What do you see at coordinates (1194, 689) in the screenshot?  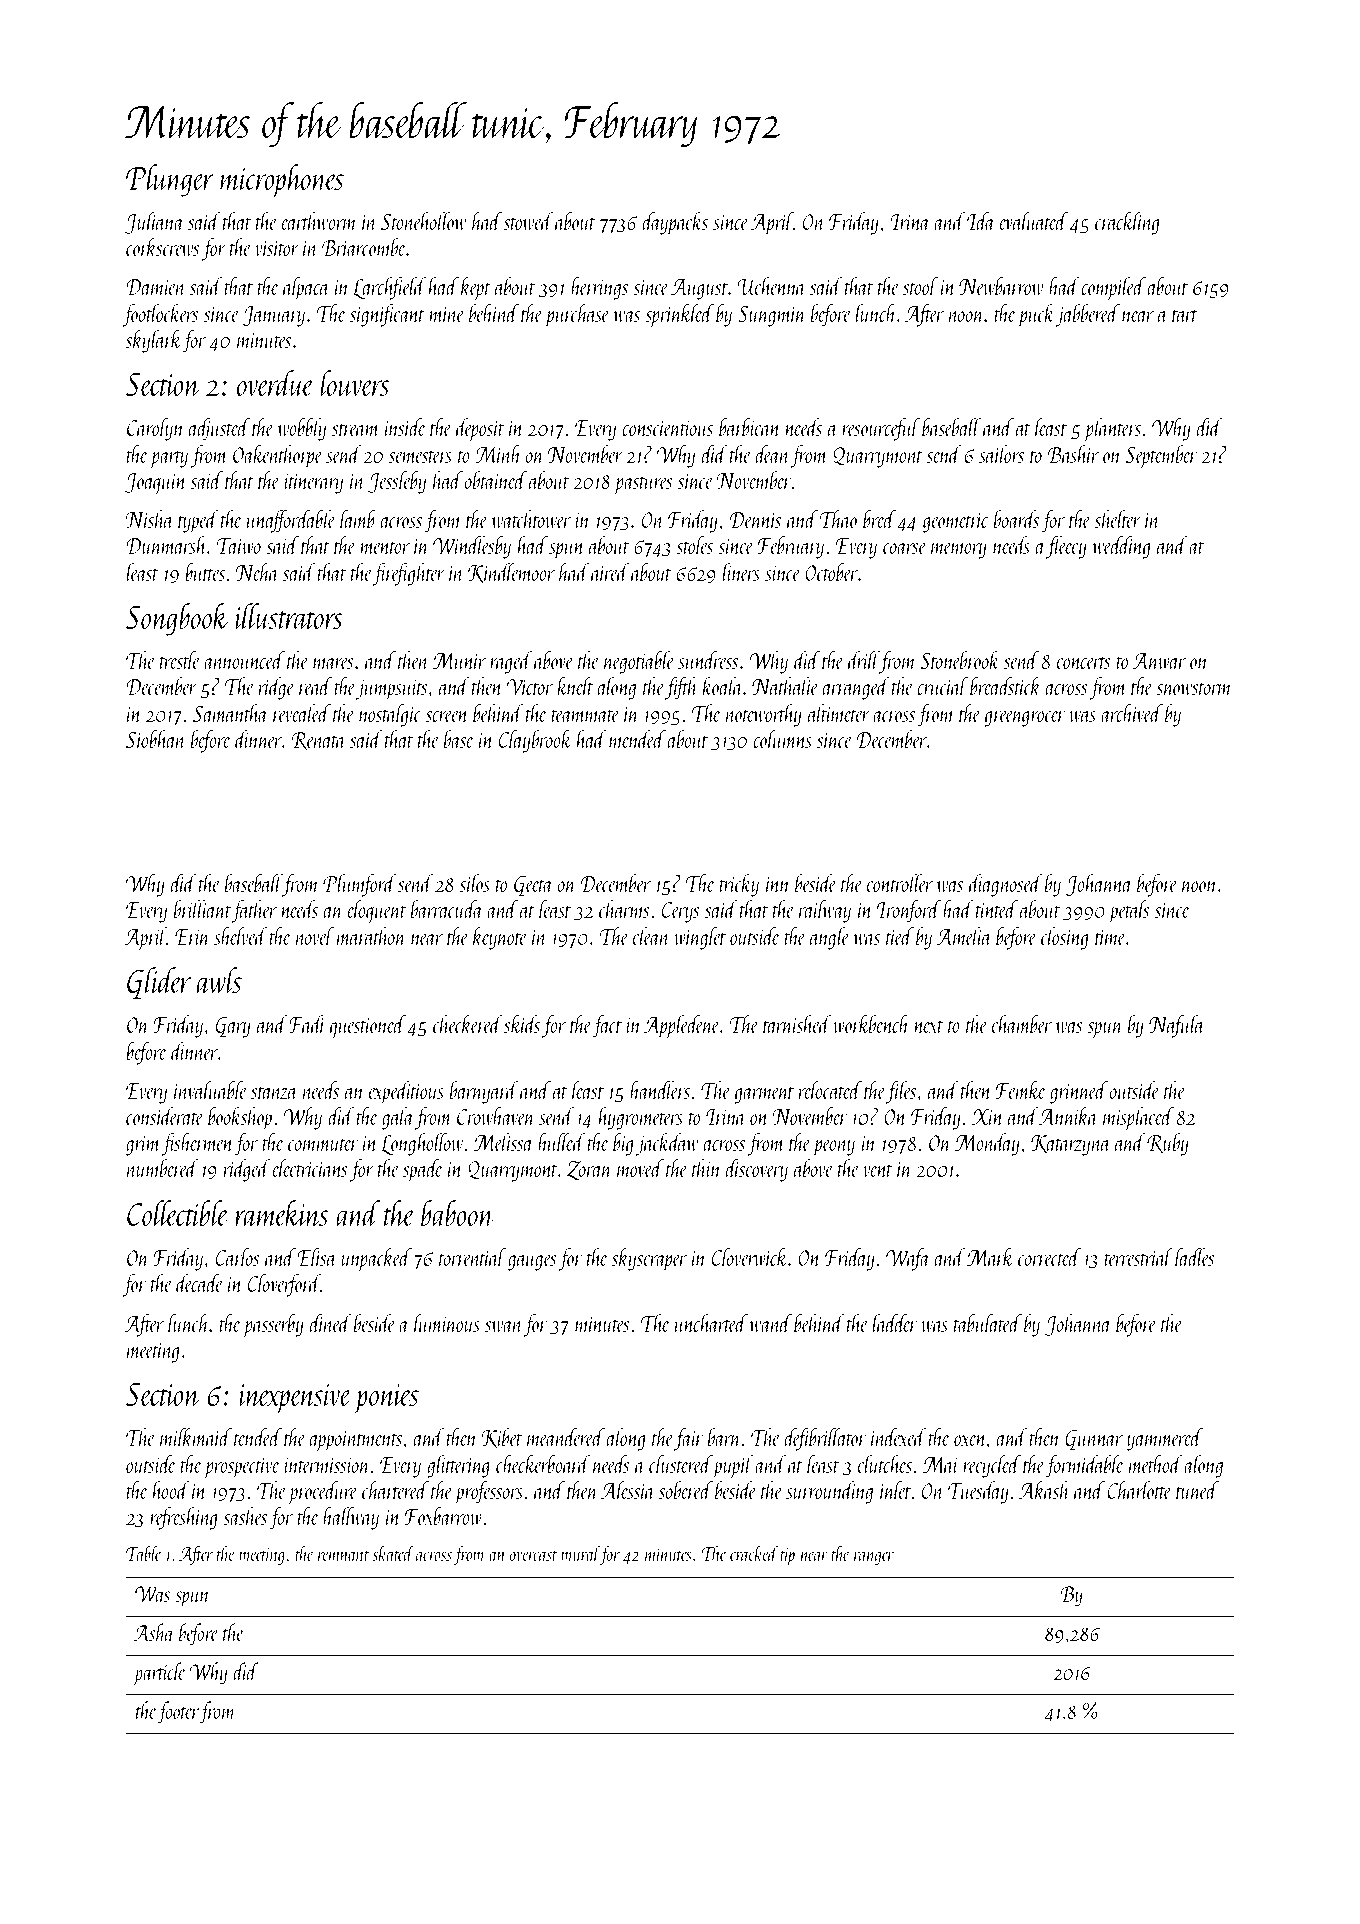 I see `snowstorm` at bounding box center [1194, 689].
